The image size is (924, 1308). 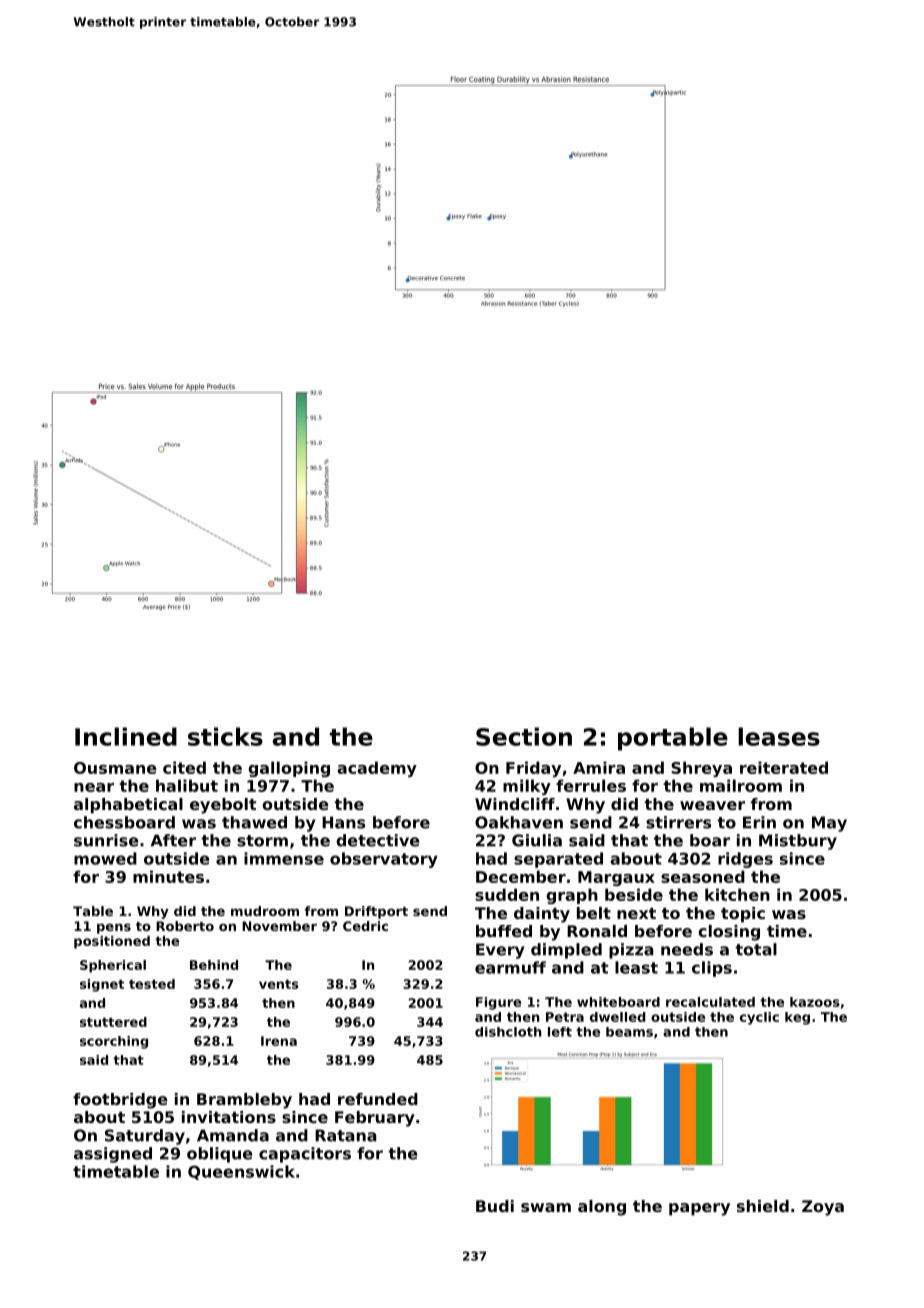 What do you see at coordinates (114, 1042) in the page?
I see `scorching` at bounding box center [114, 1042].
